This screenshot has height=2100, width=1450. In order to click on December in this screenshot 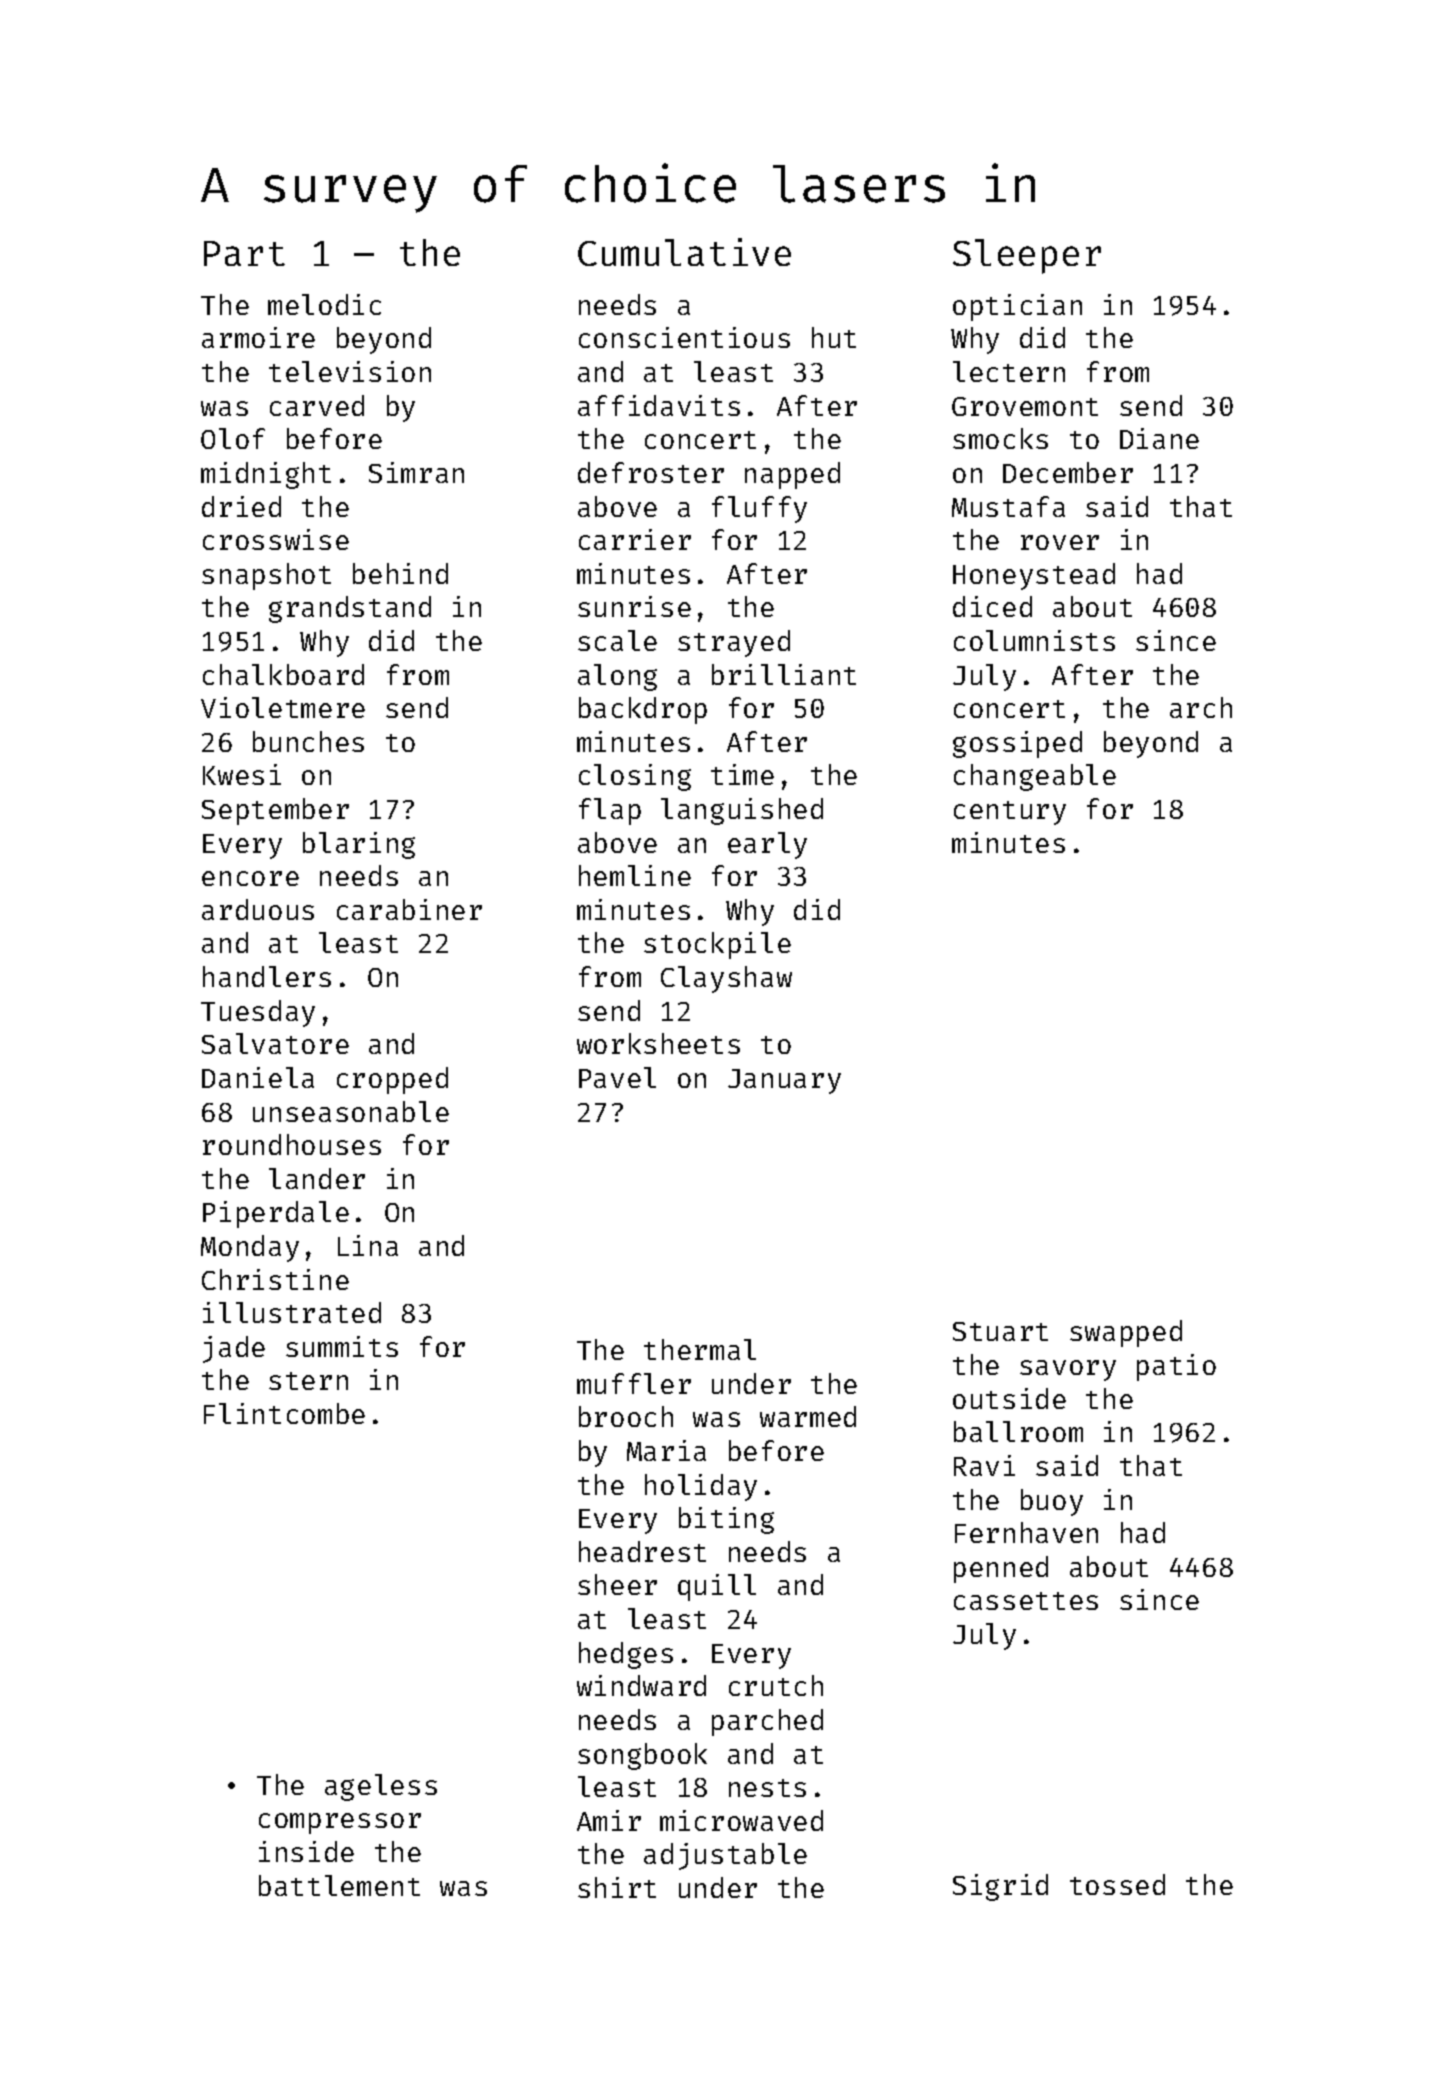, I will do `click(1068, 472)`.
